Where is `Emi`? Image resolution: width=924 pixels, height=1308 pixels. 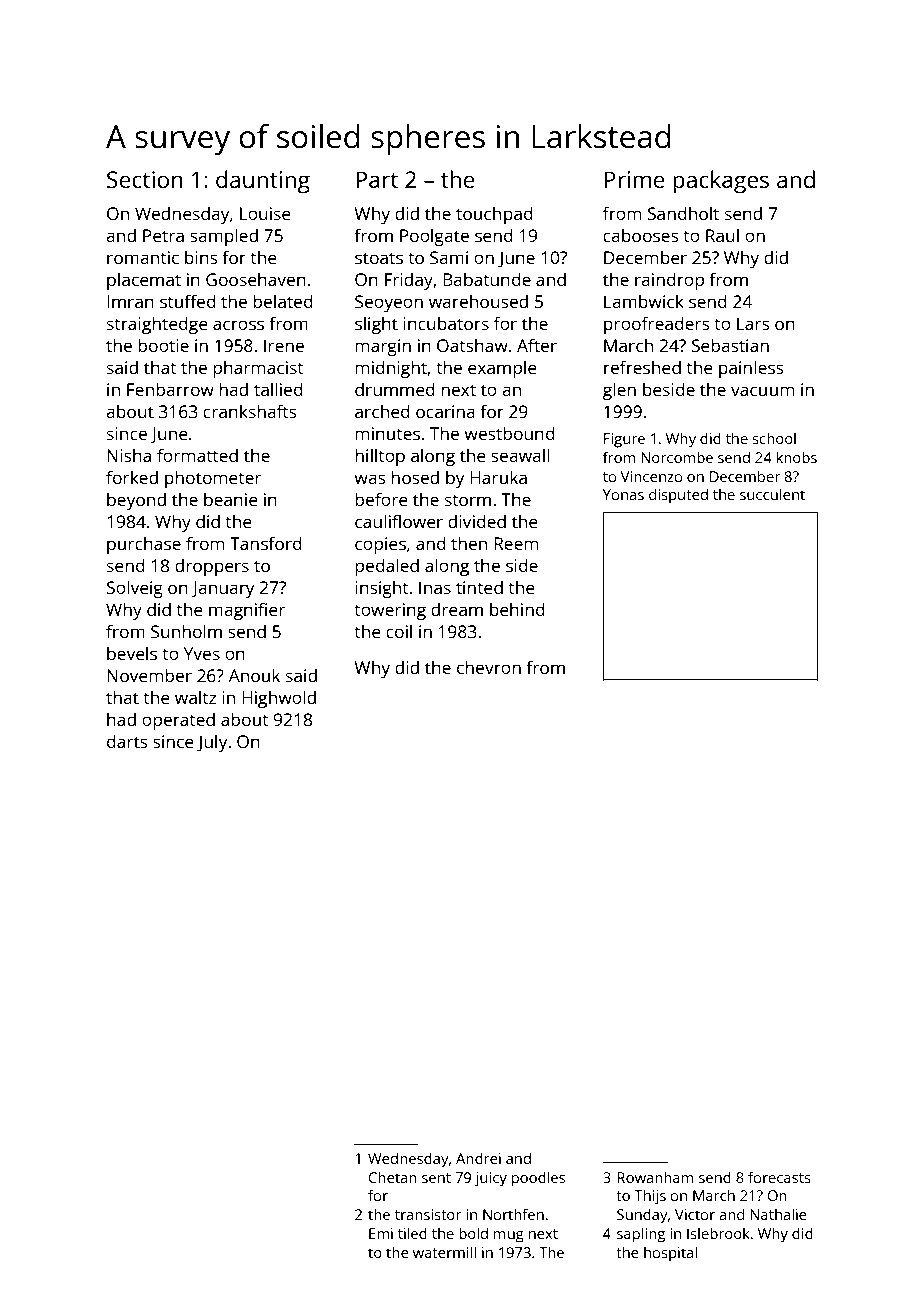 Emi is located at coordinates (381, 1233).
